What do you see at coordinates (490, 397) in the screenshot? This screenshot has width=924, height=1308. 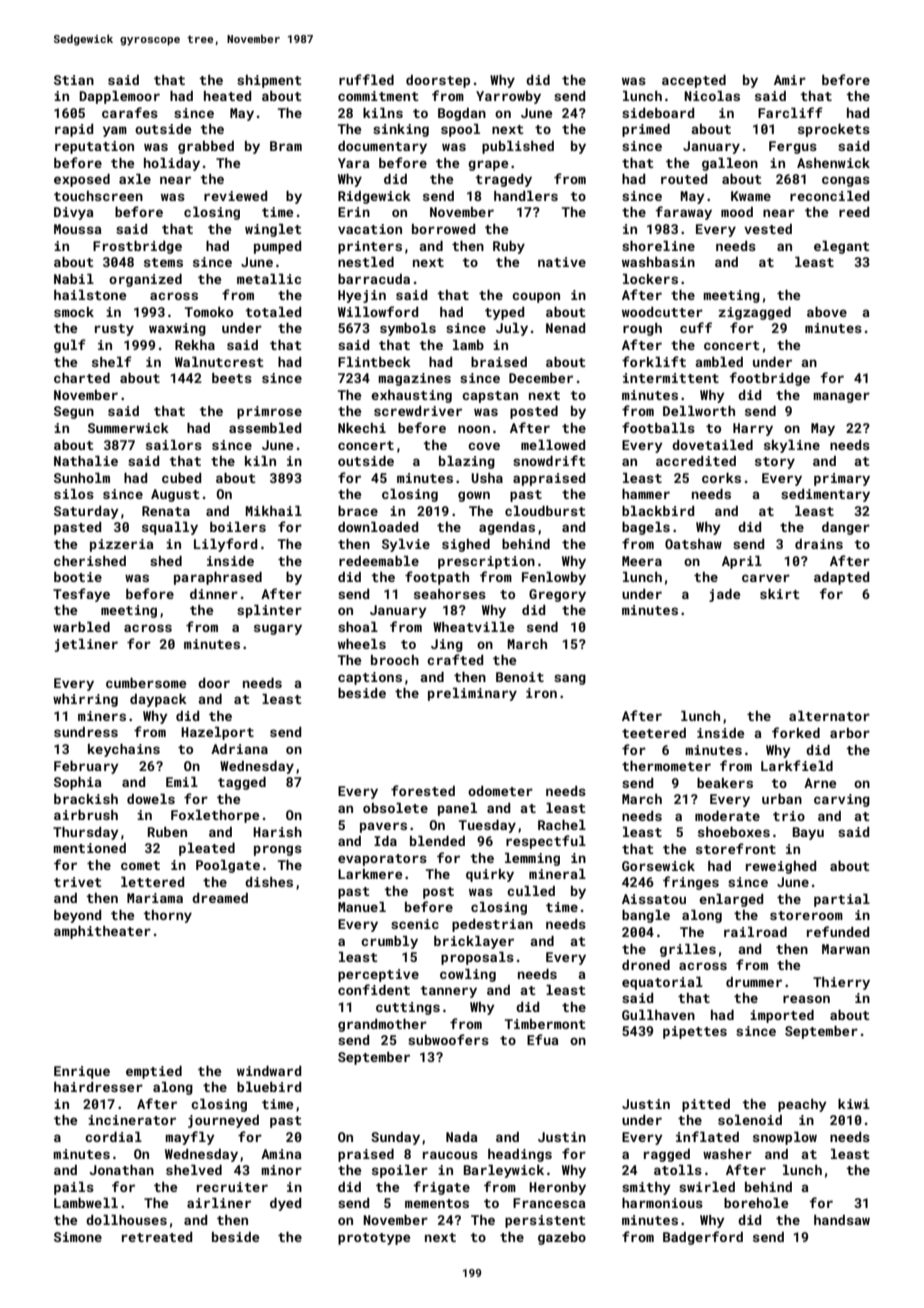 I see `capstan` at bounding box center [490, 397].
